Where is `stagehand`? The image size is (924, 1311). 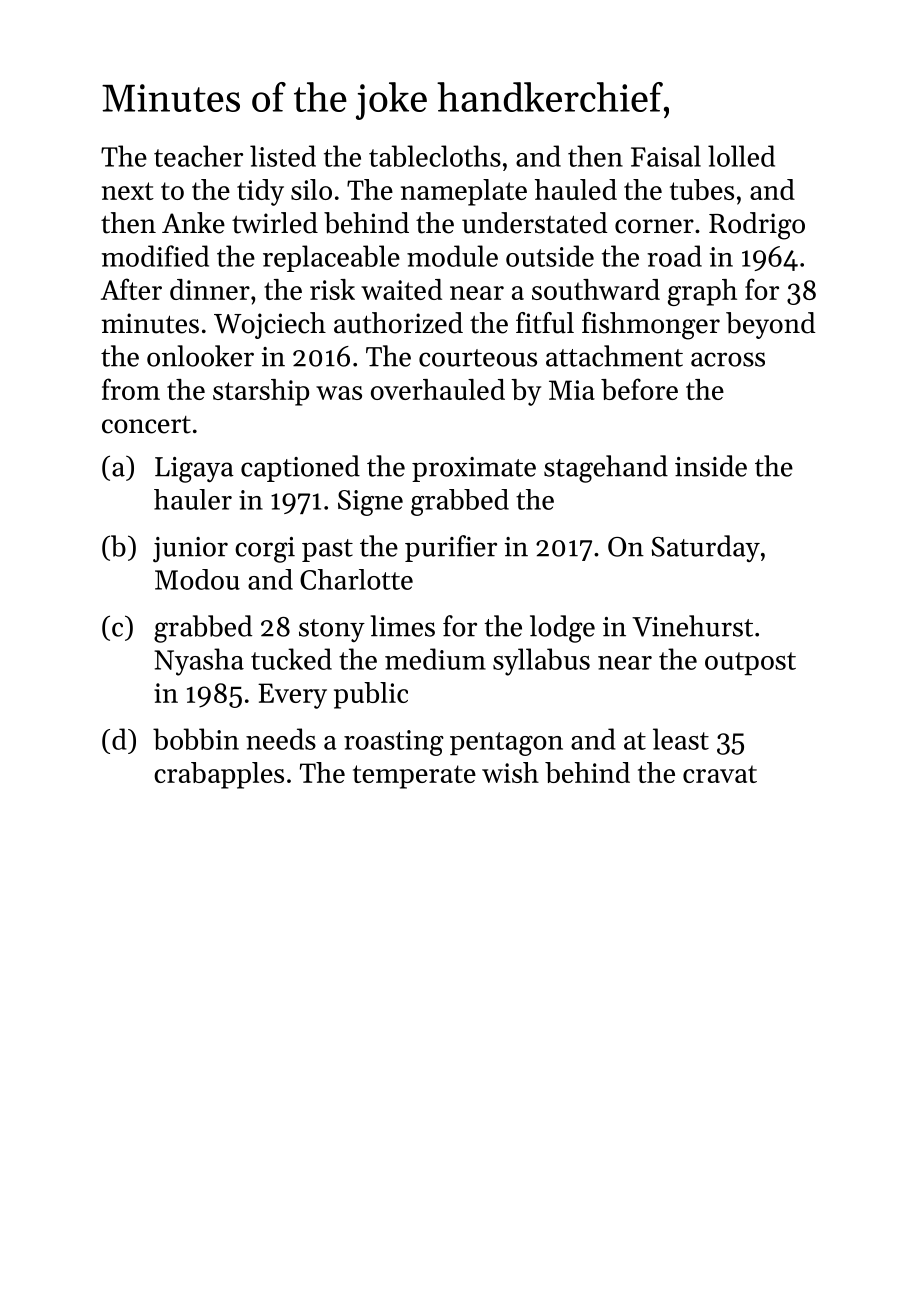 stagehand is located at coordinates (606, 469).
